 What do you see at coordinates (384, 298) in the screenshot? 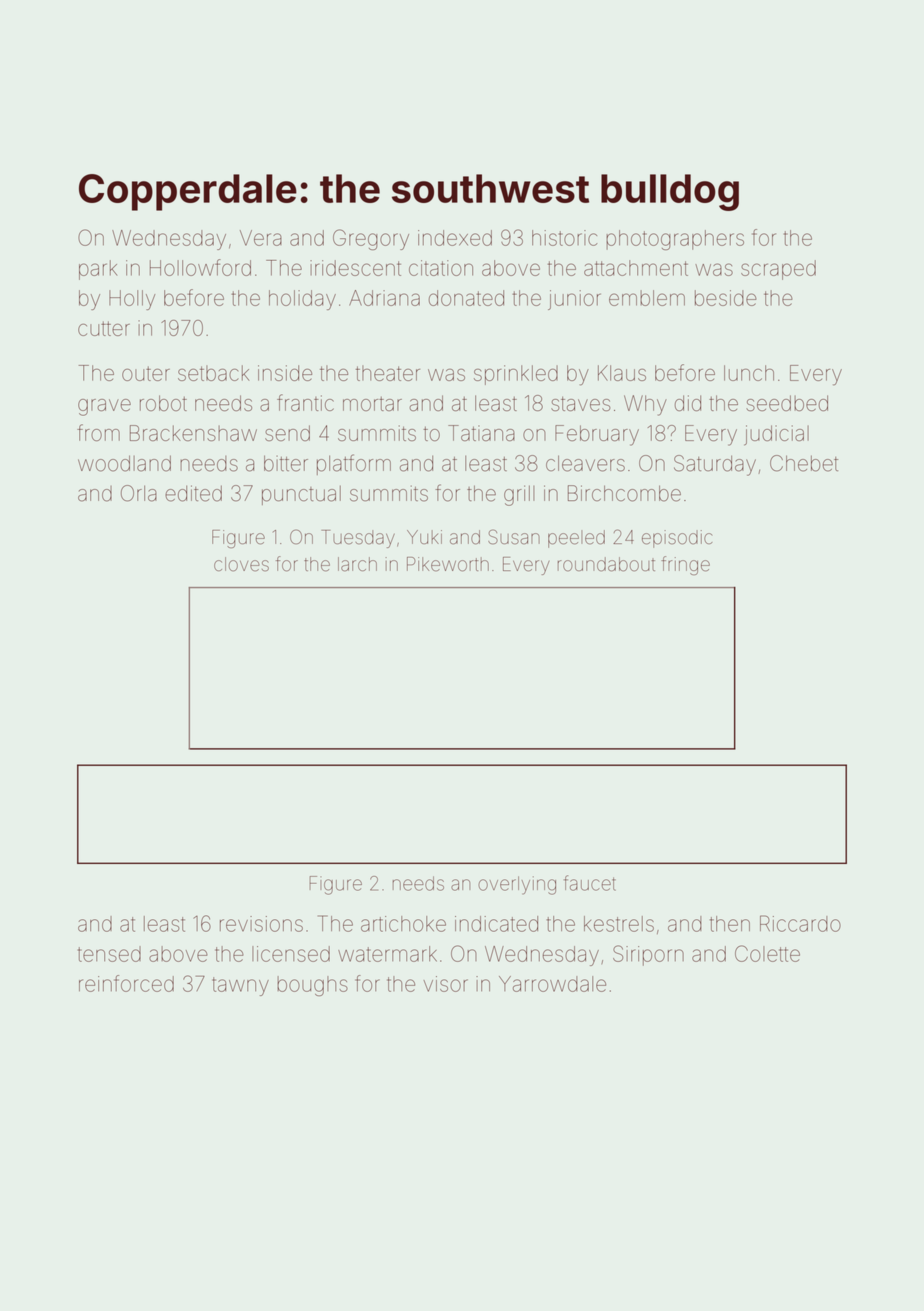
I see `Adriana` at bounding box center [384, 298].
